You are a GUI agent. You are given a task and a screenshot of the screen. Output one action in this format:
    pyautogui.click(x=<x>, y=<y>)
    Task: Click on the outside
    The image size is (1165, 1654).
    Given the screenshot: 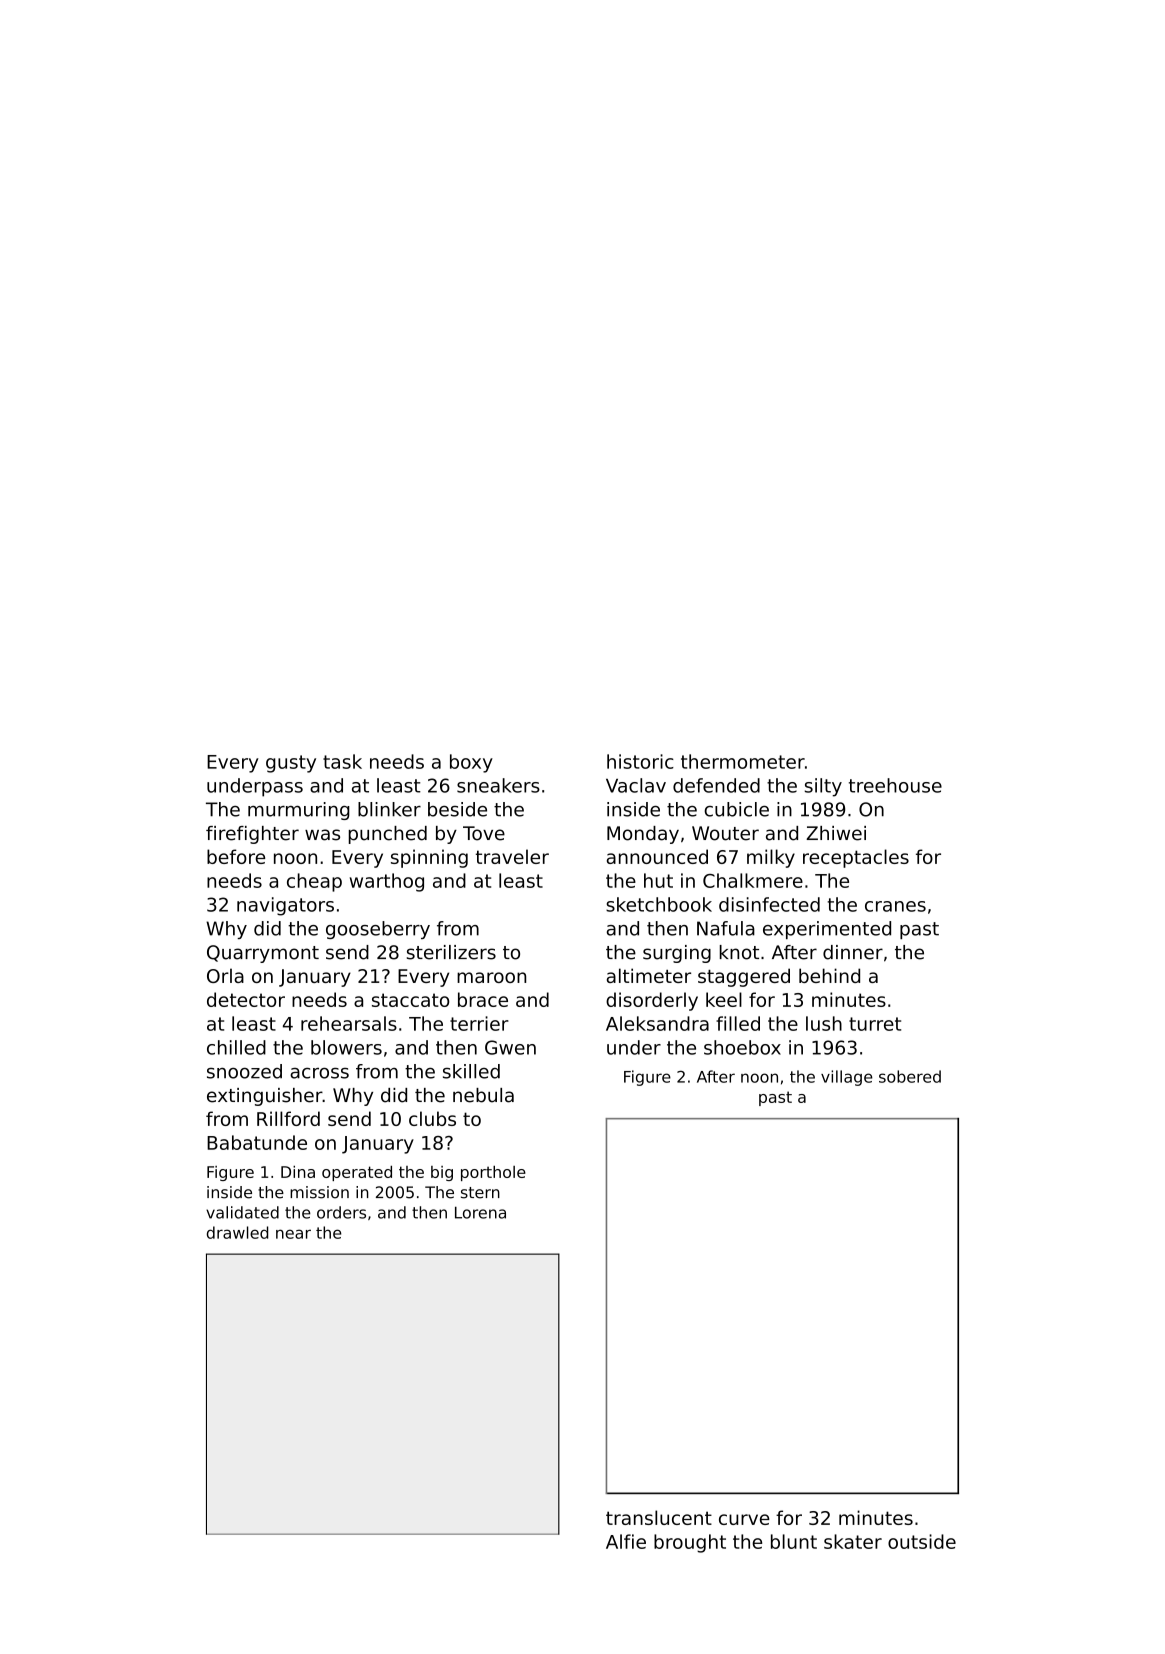 What is the action you would take?
    pyautogui.click(x=922, y=1541)
